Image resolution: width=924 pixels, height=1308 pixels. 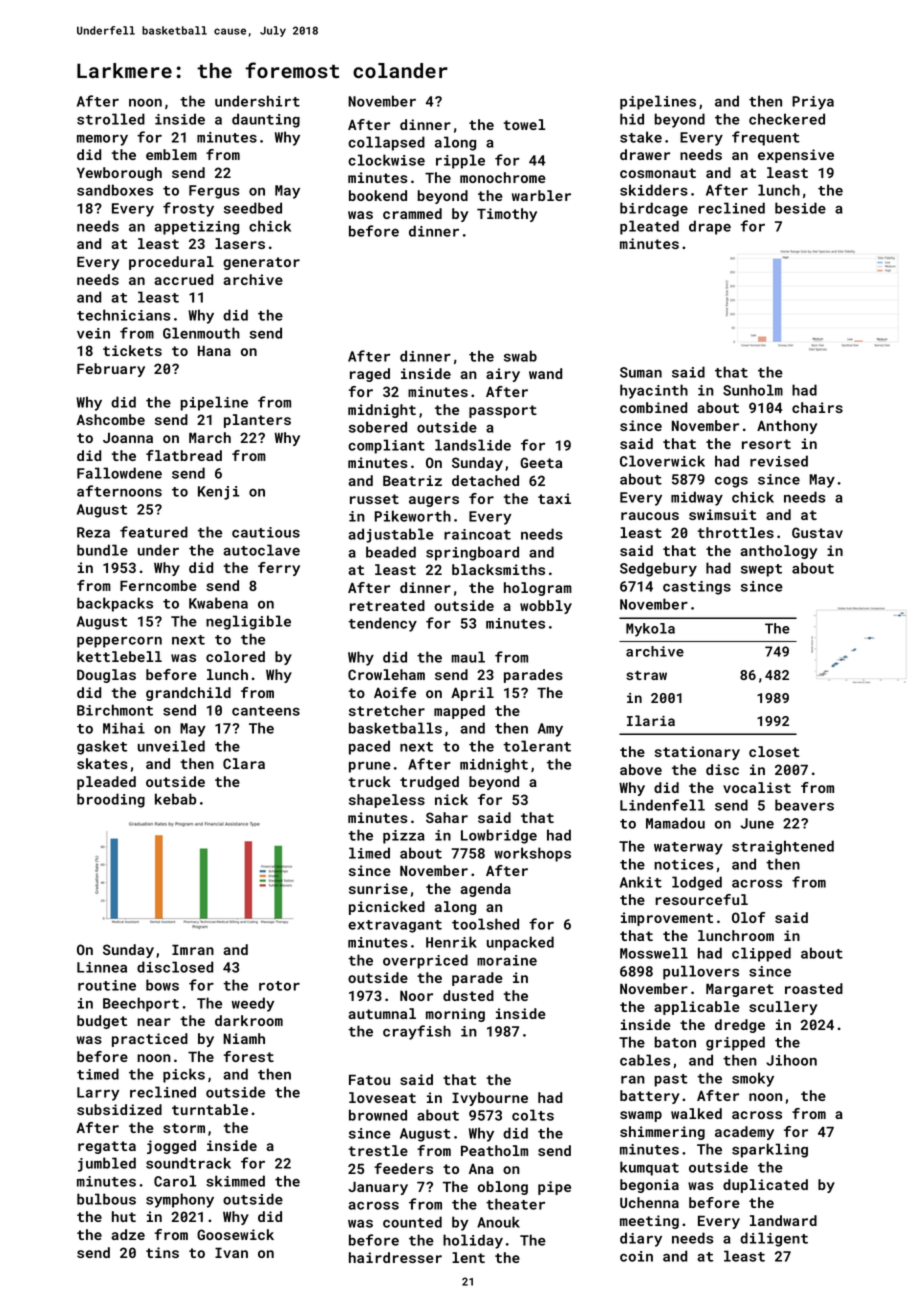 I want to click on pleated, so click(x=649, y=227).
